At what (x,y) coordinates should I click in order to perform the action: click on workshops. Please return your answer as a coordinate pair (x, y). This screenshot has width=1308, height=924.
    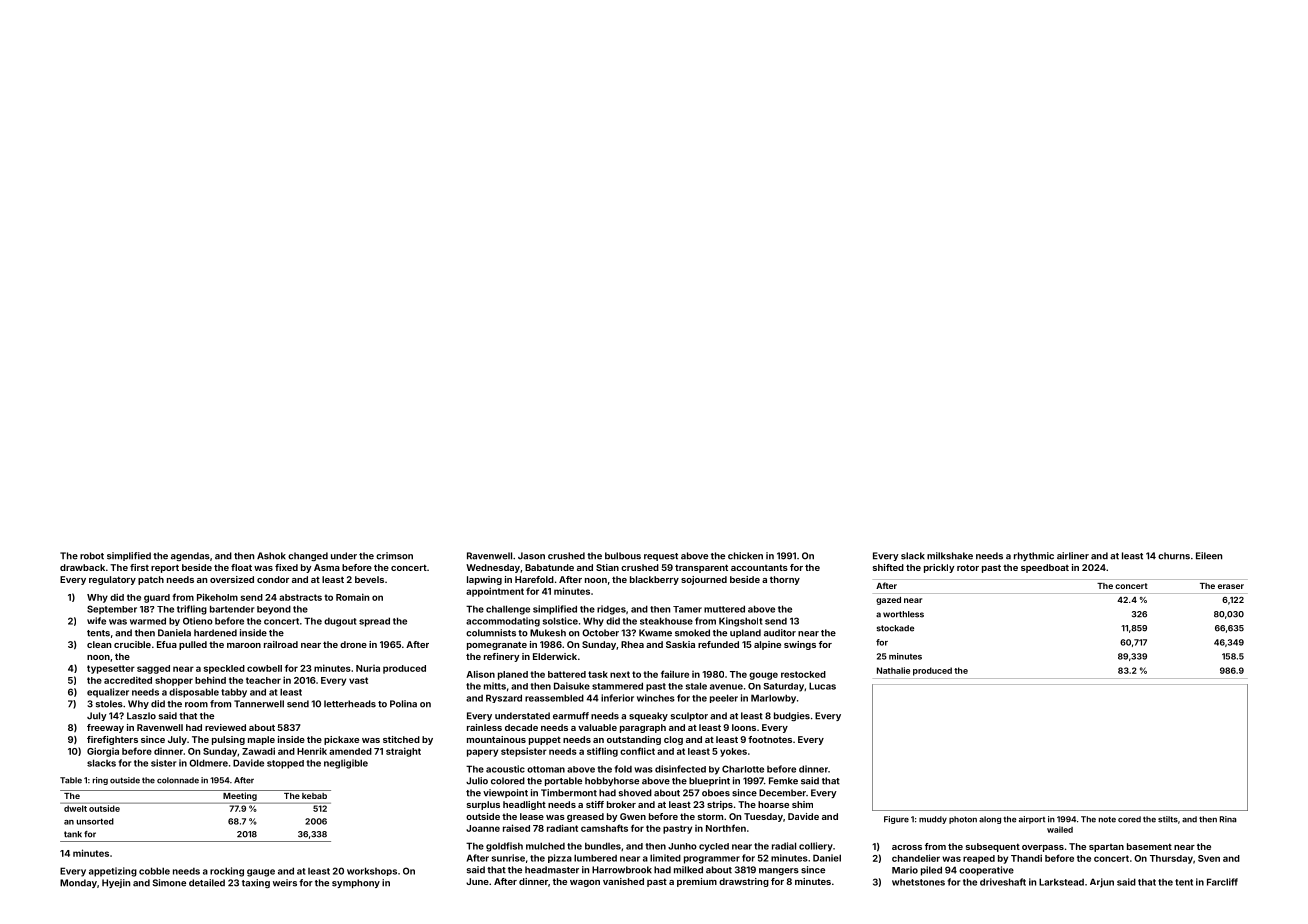
    Looking at the image, I should click on (372, 871).
